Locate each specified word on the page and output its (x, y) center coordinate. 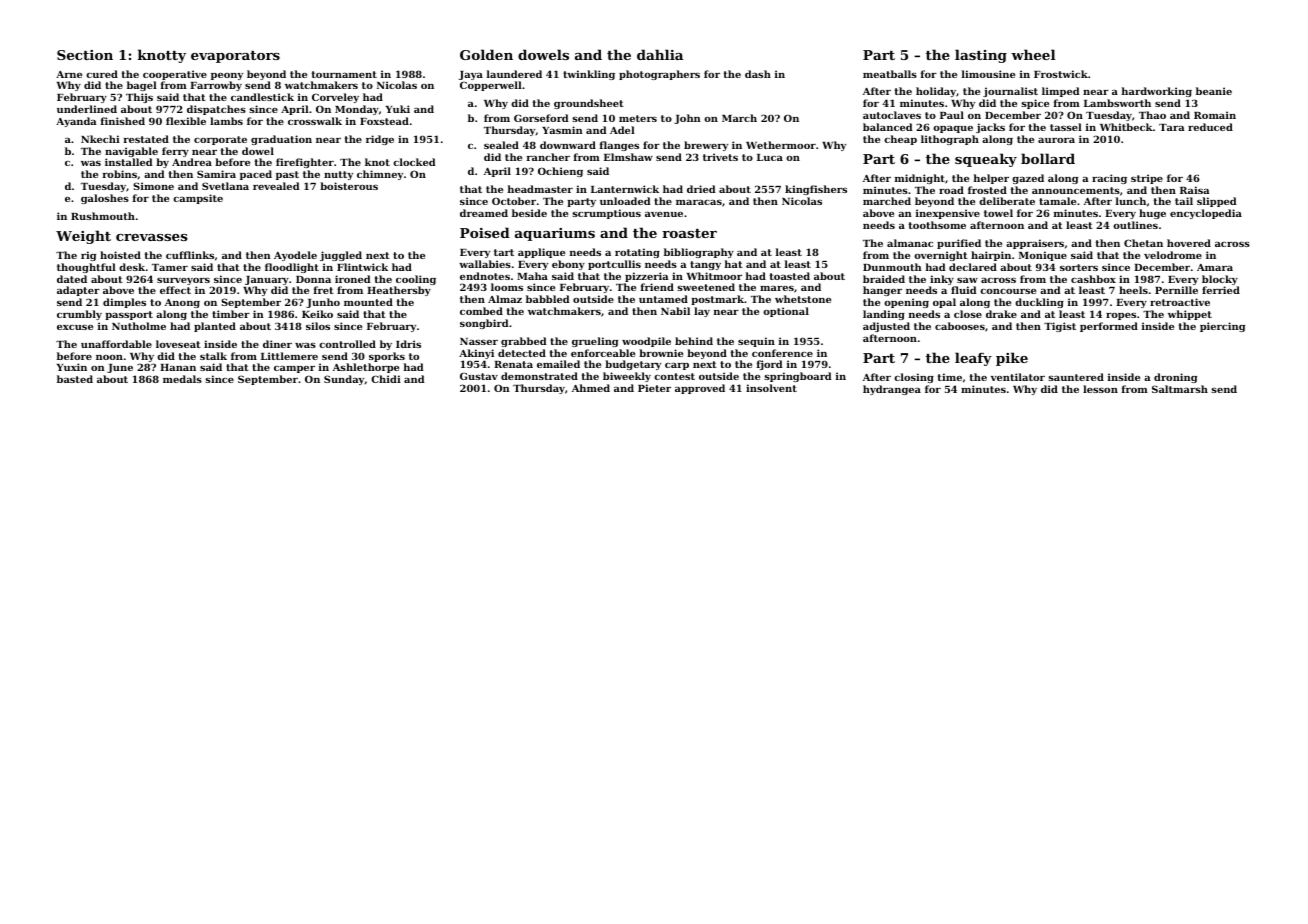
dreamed (484, 213)
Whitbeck (1126, 127)
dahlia (660, 54)
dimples (124, 303)
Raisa (1195, 190)
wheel (1033, 54)
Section (85, 55)
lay (702, 312)
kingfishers (816, 190)
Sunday (344, 380)
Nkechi (100, 139)
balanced (888, 127)
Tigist (1060, 327)
